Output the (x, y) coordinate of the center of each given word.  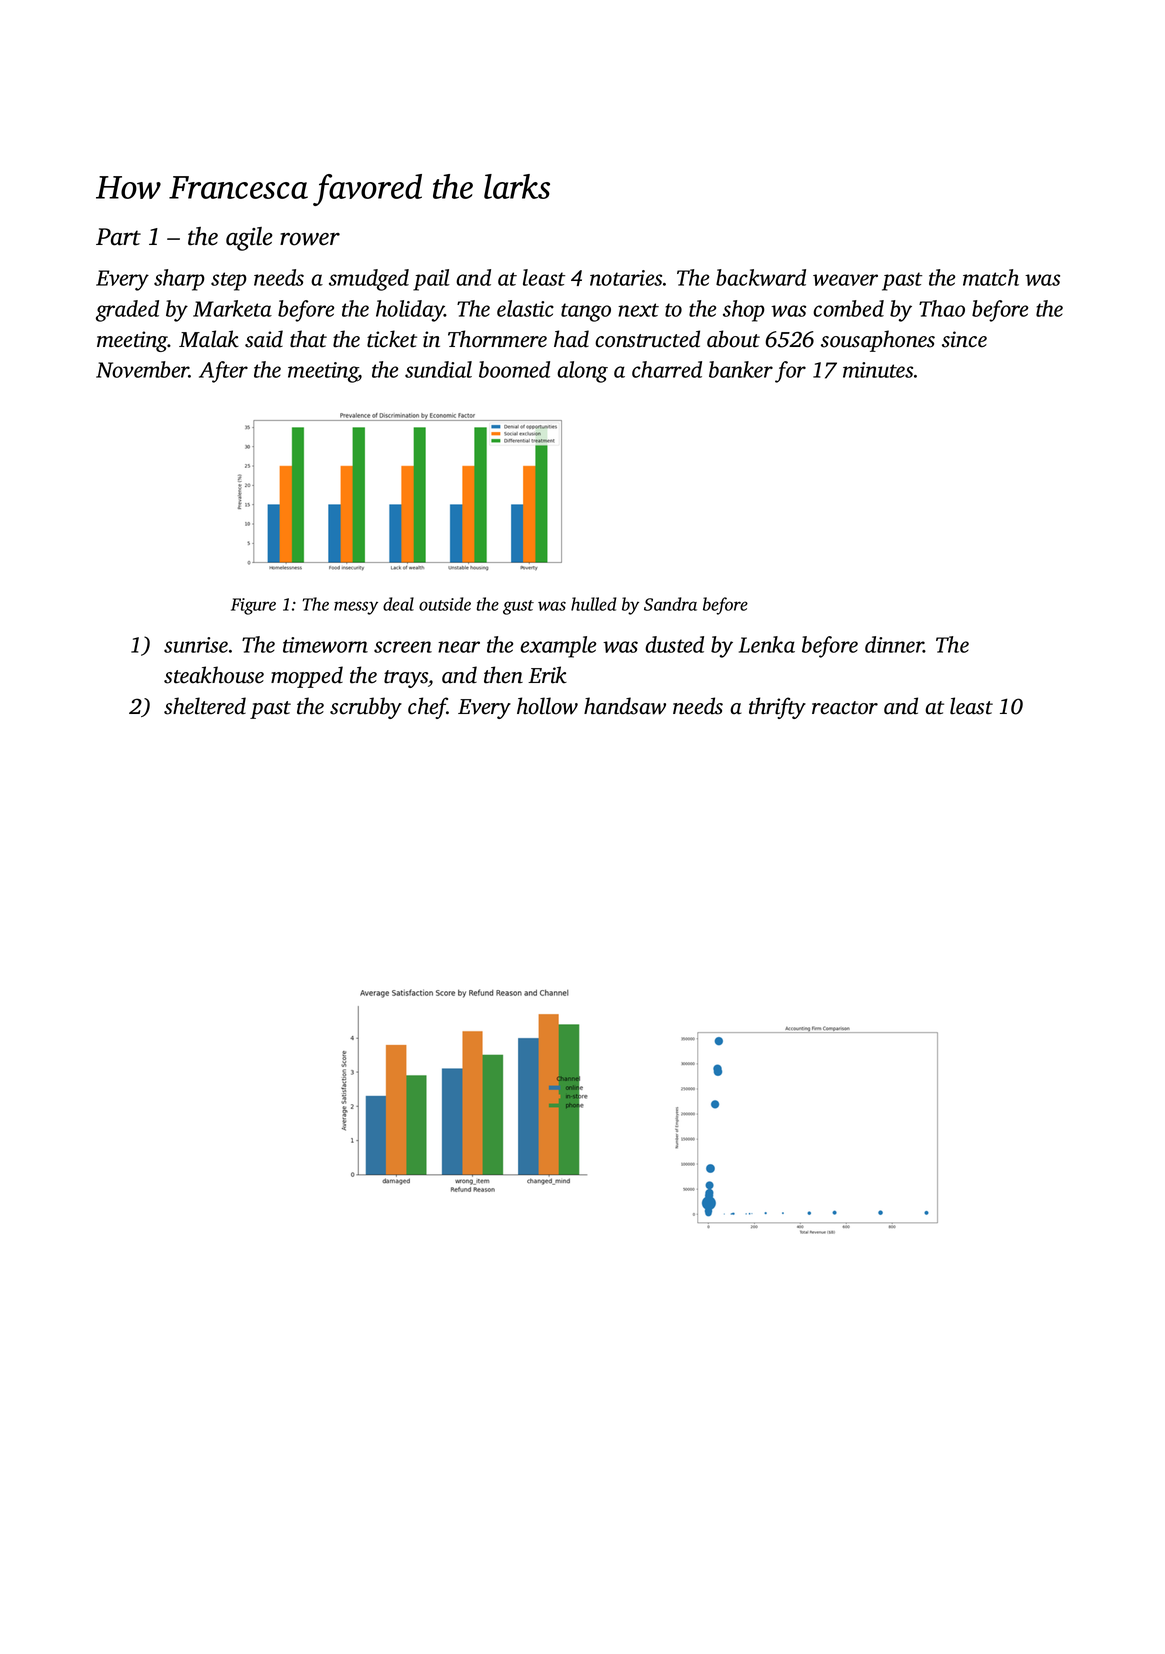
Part (118, 237)
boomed (514, 369)
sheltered (205, 706)
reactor (845, 708)
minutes (878, 370)
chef (427, 708)
